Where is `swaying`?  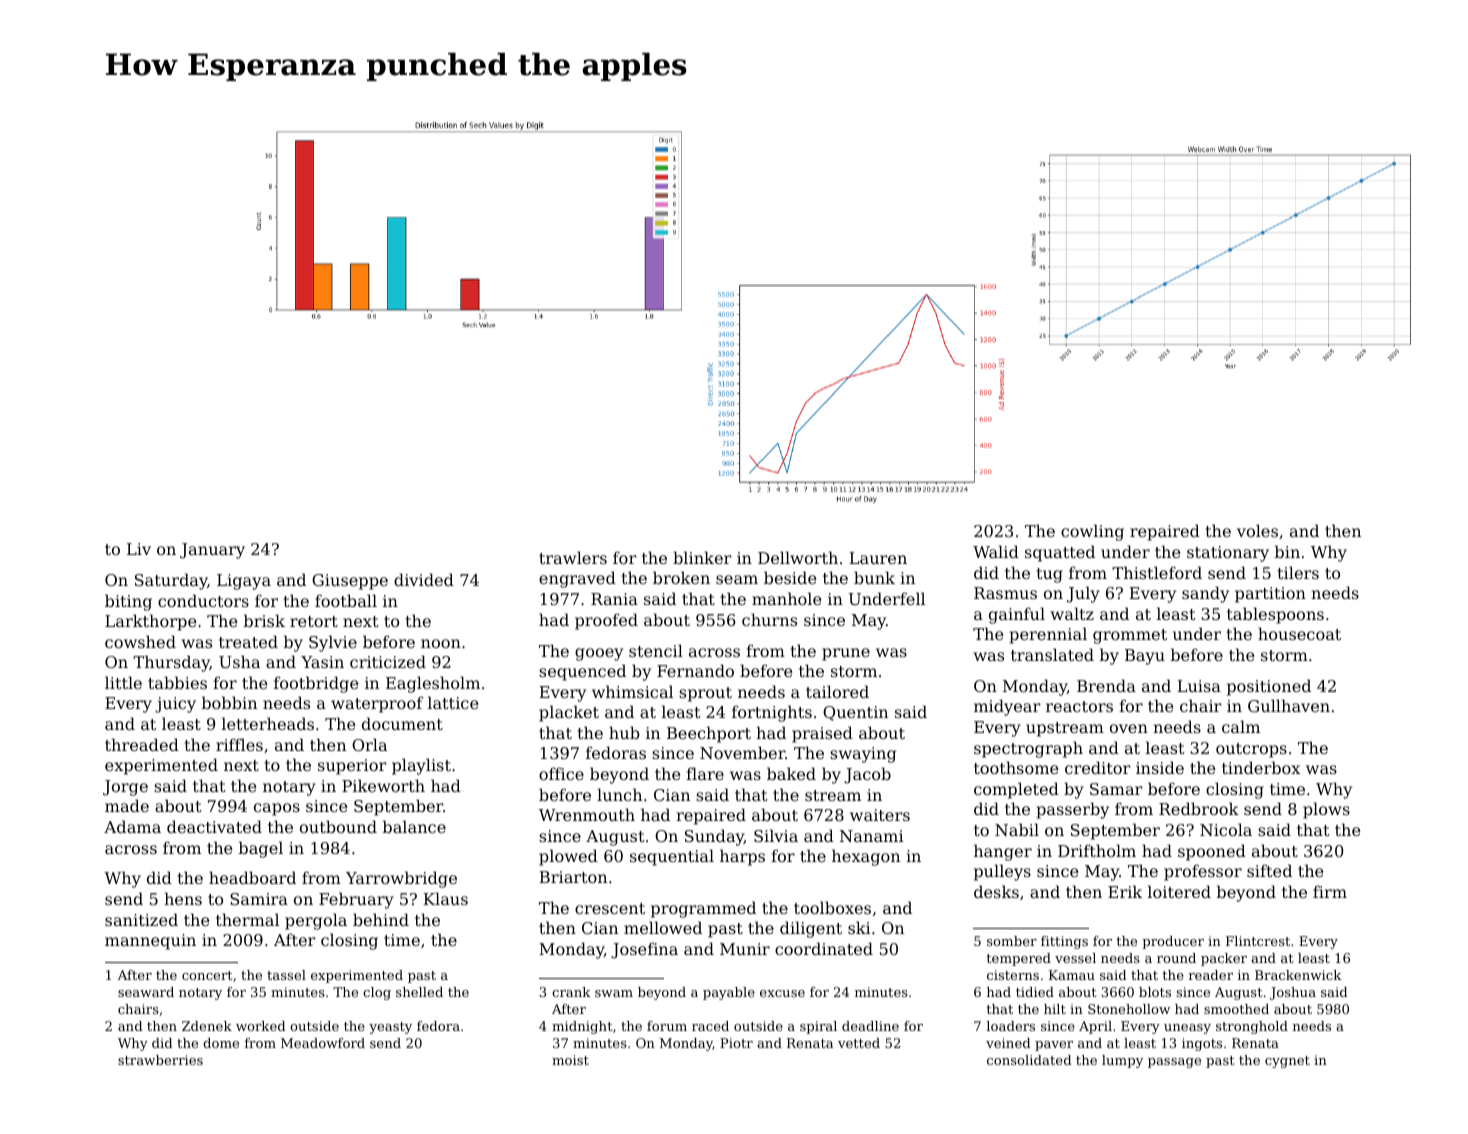 swaying is located at coordinates (863, 755).
